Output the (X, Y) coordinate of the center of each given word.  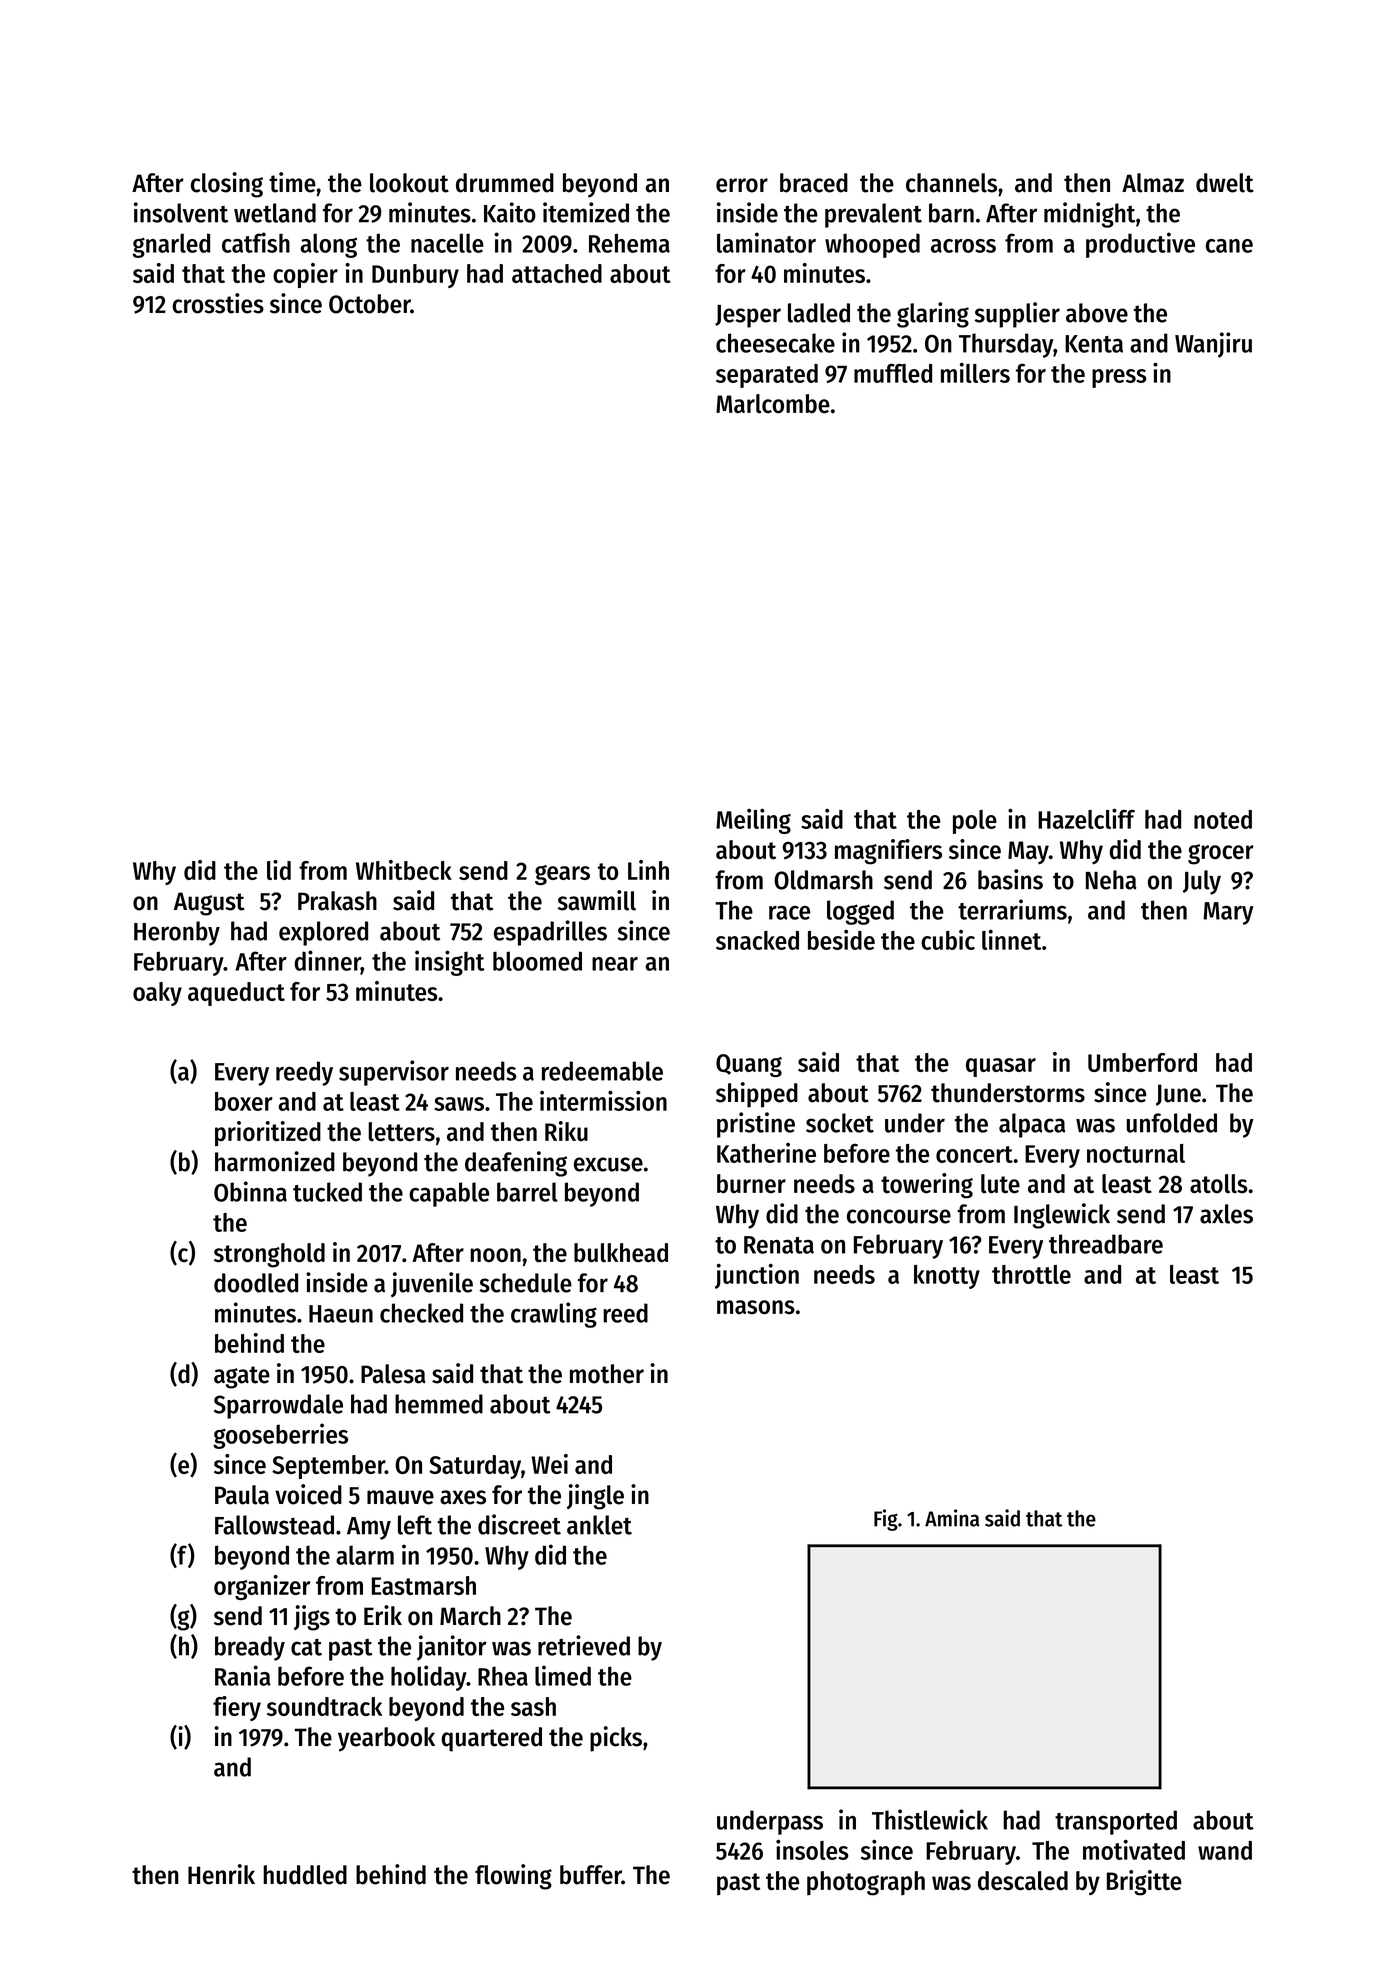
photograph (866, 1883)
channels (951, 183)
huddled (305, 1875)
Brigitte (1144, 1883)
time (292, 182)
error (742, 185)
